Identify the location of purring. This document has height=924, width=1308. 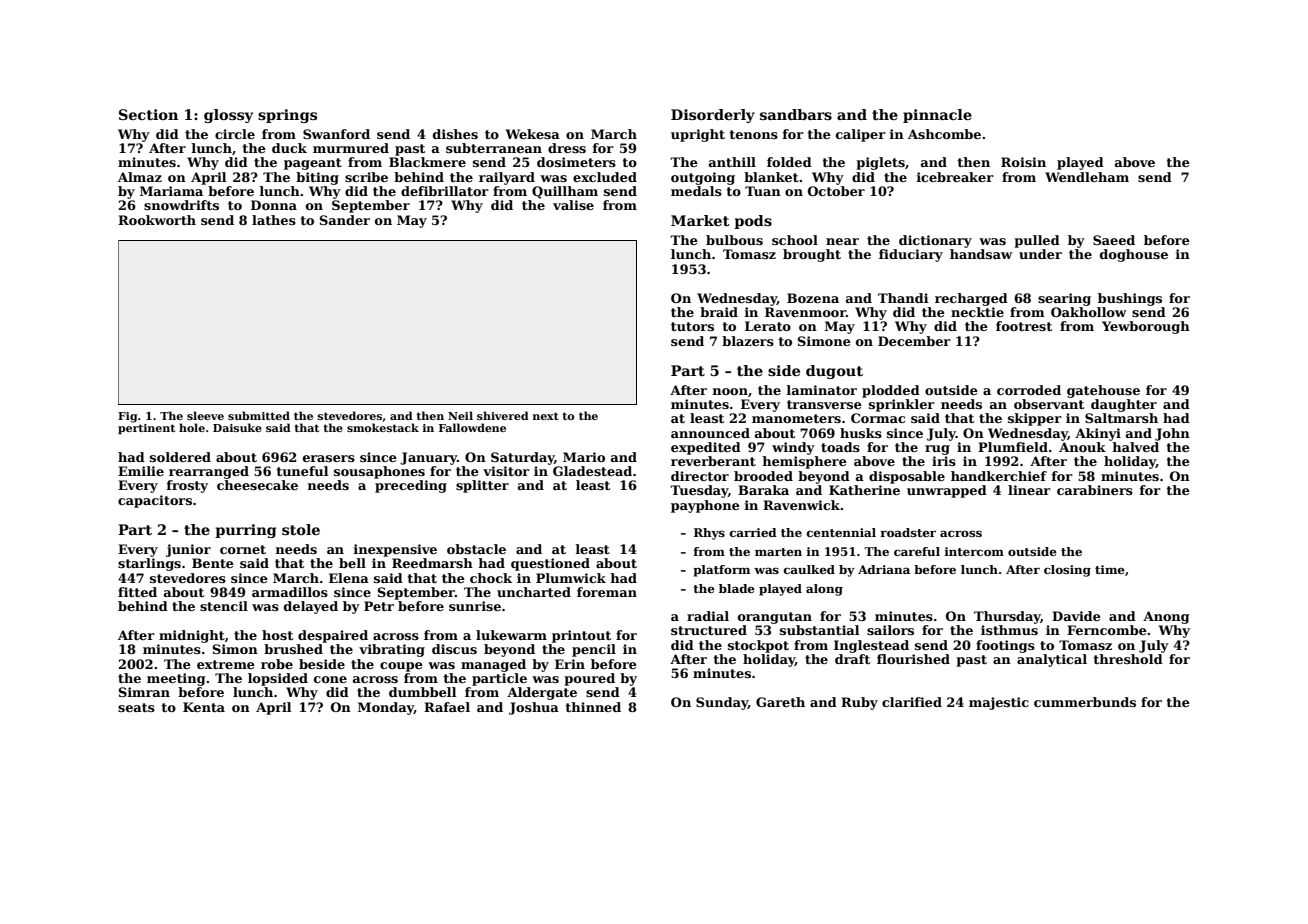
(245, 531).
